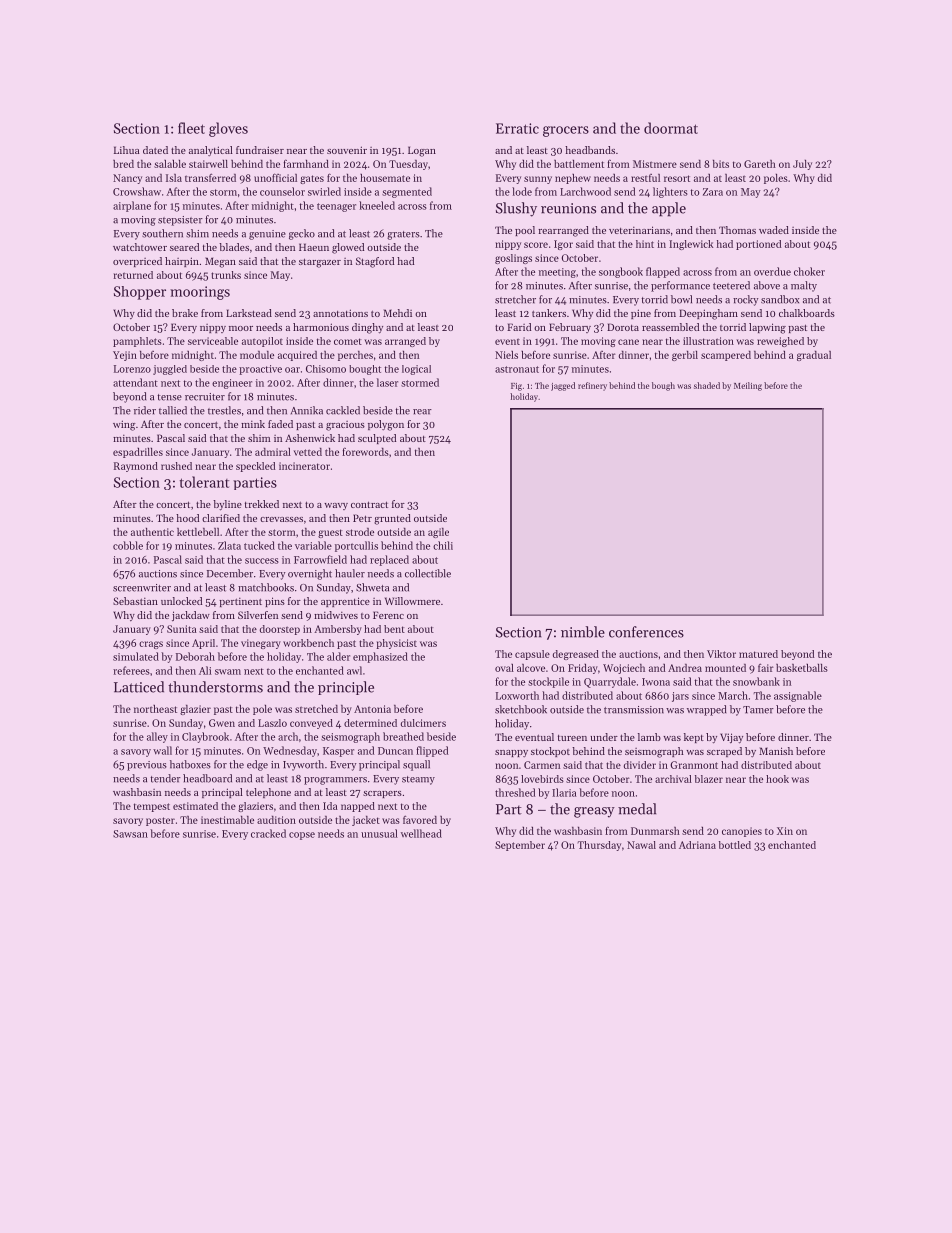  I want to click on gloves, so click(228, 129).
